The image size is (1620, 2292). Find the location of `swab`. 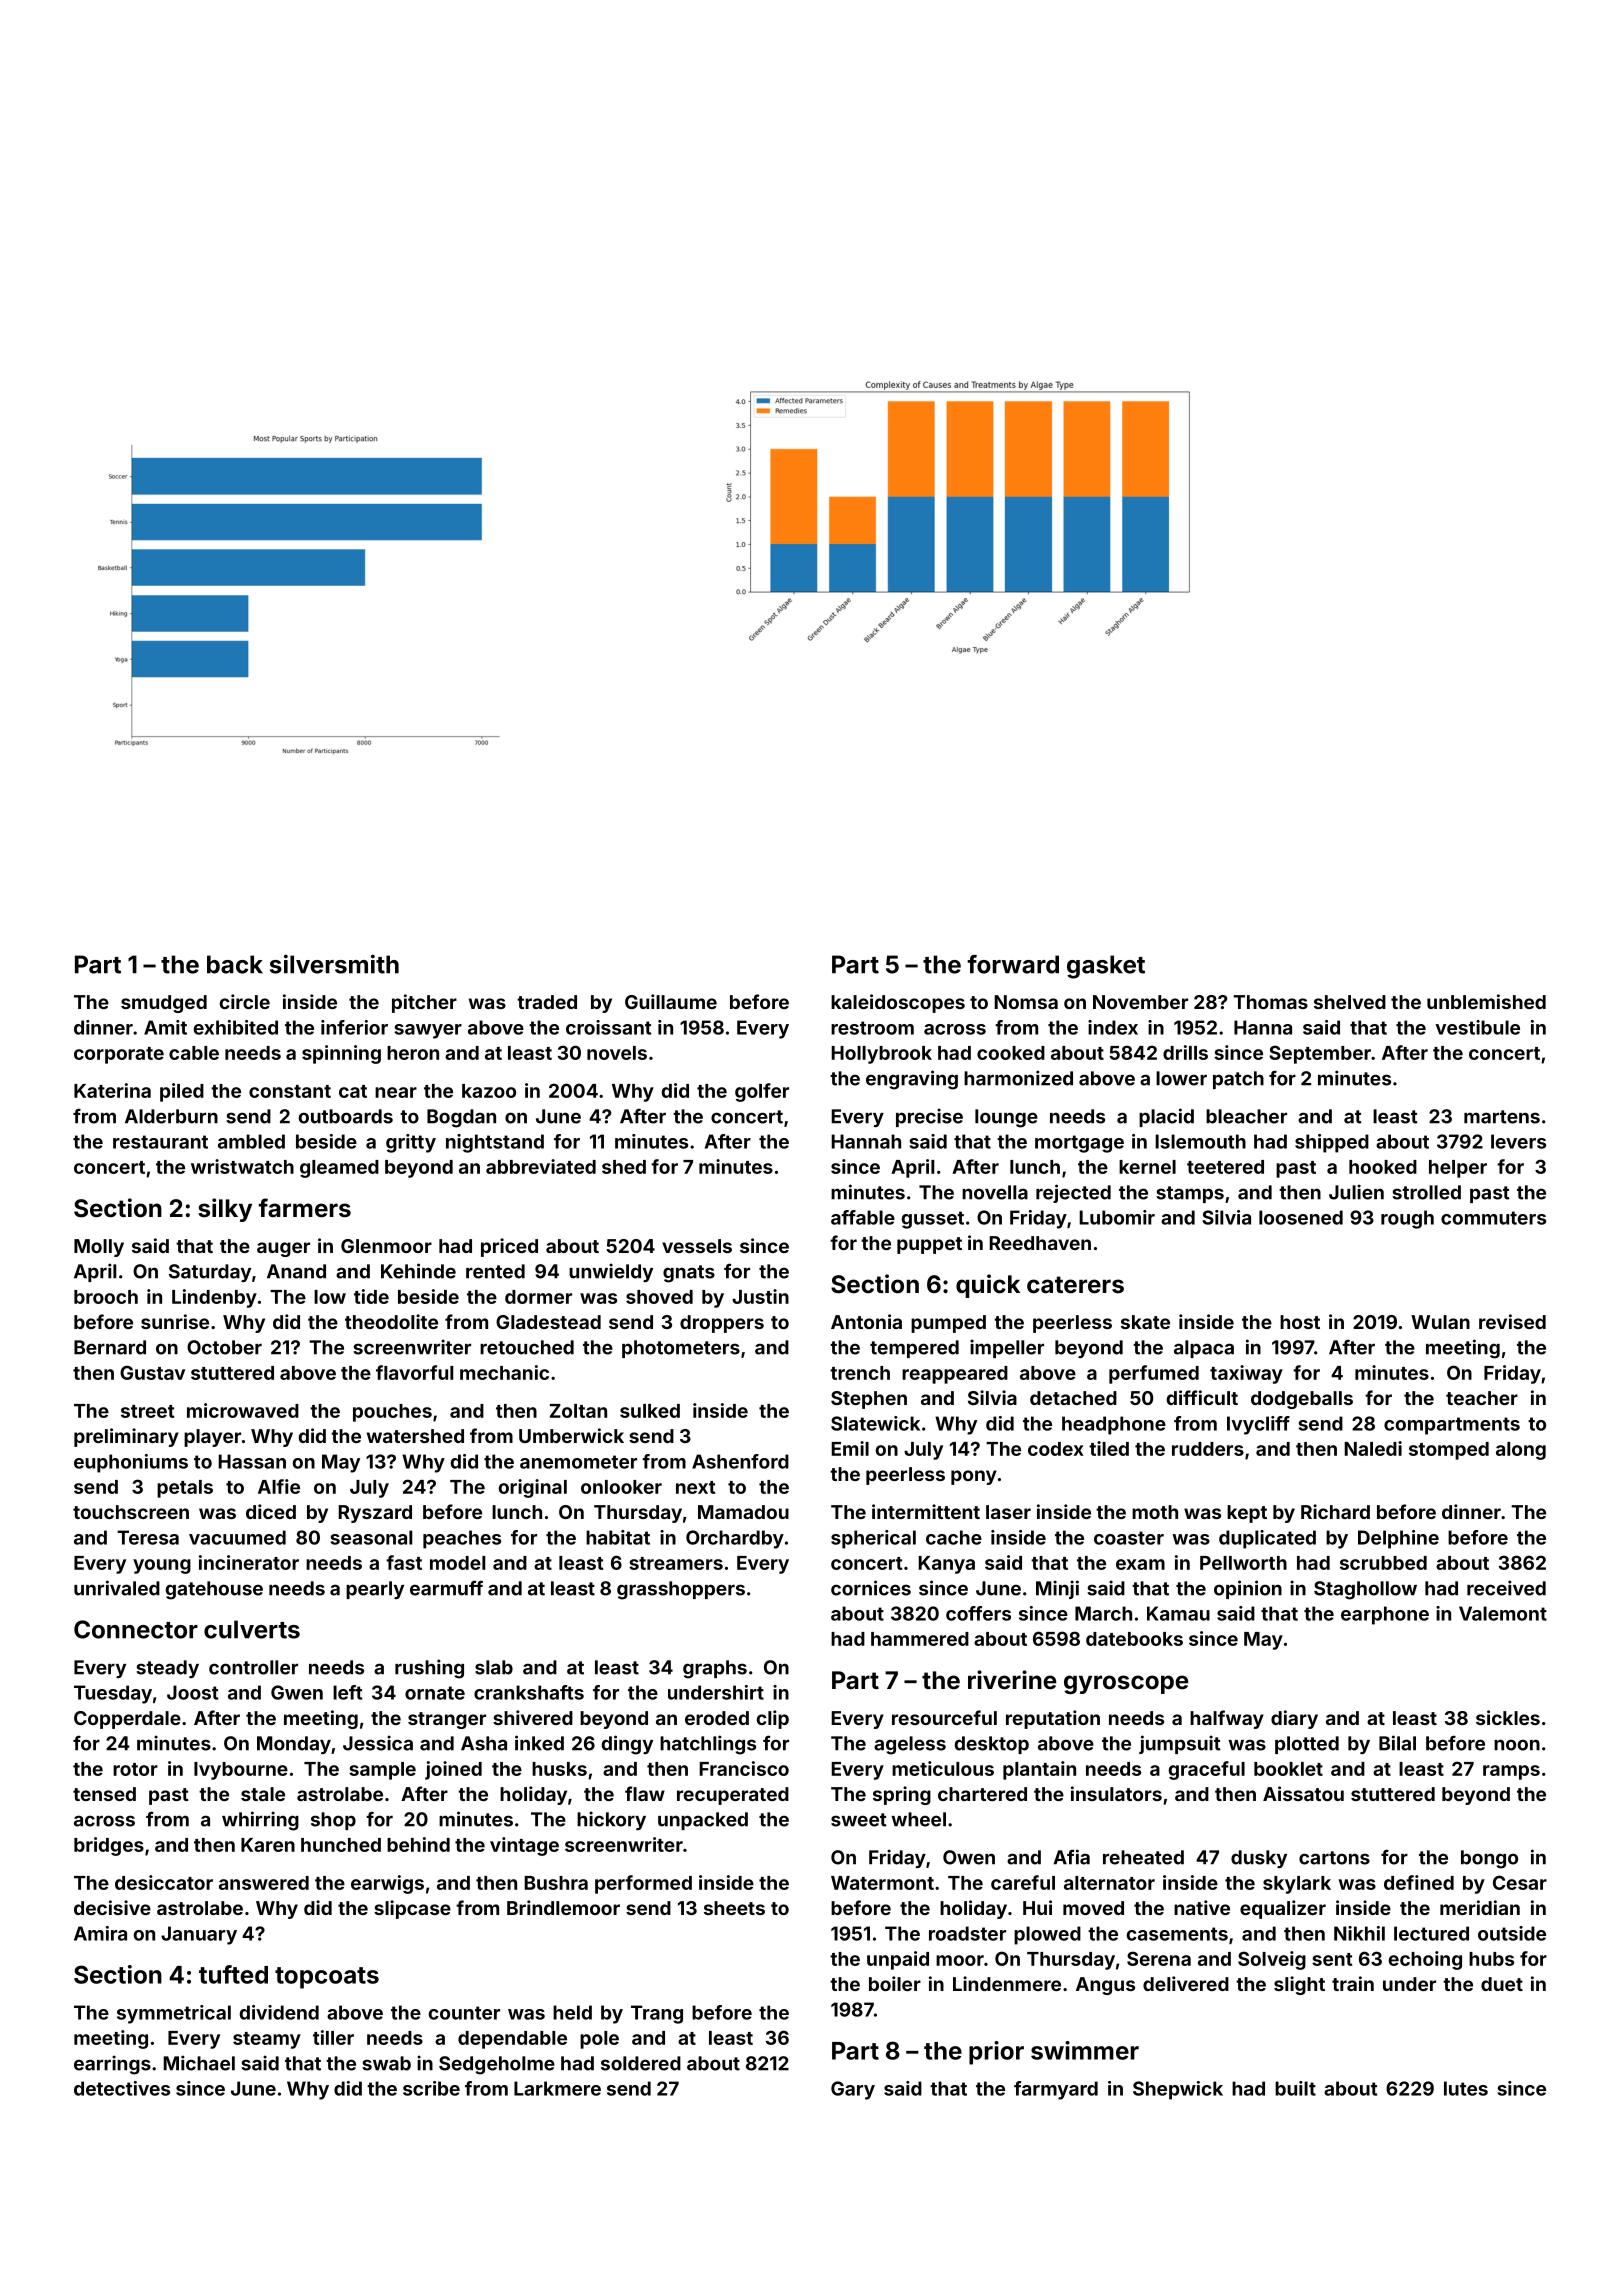

swab is located at coordinates (386, 2063).
